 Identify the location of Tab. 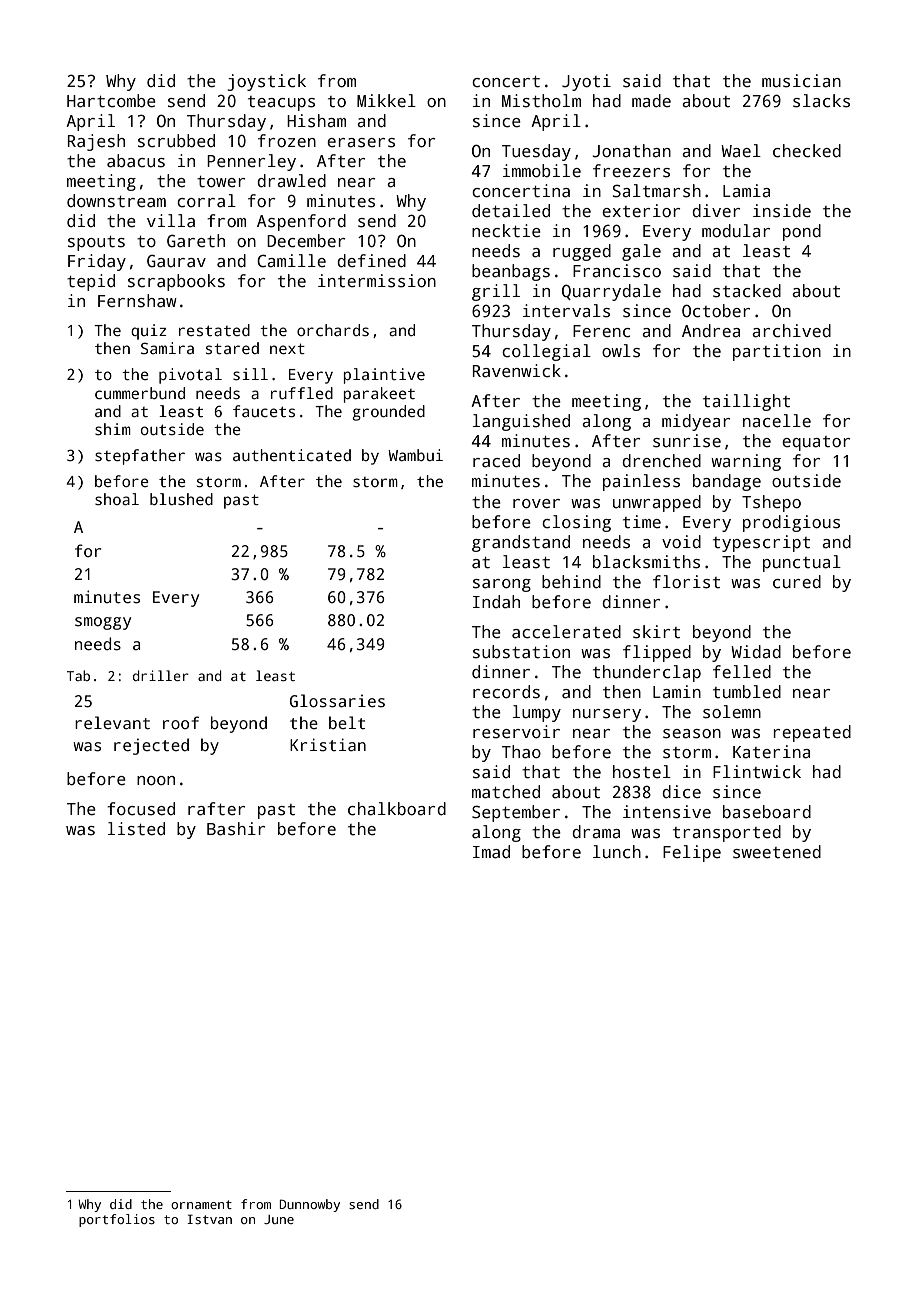
(78, 675).
